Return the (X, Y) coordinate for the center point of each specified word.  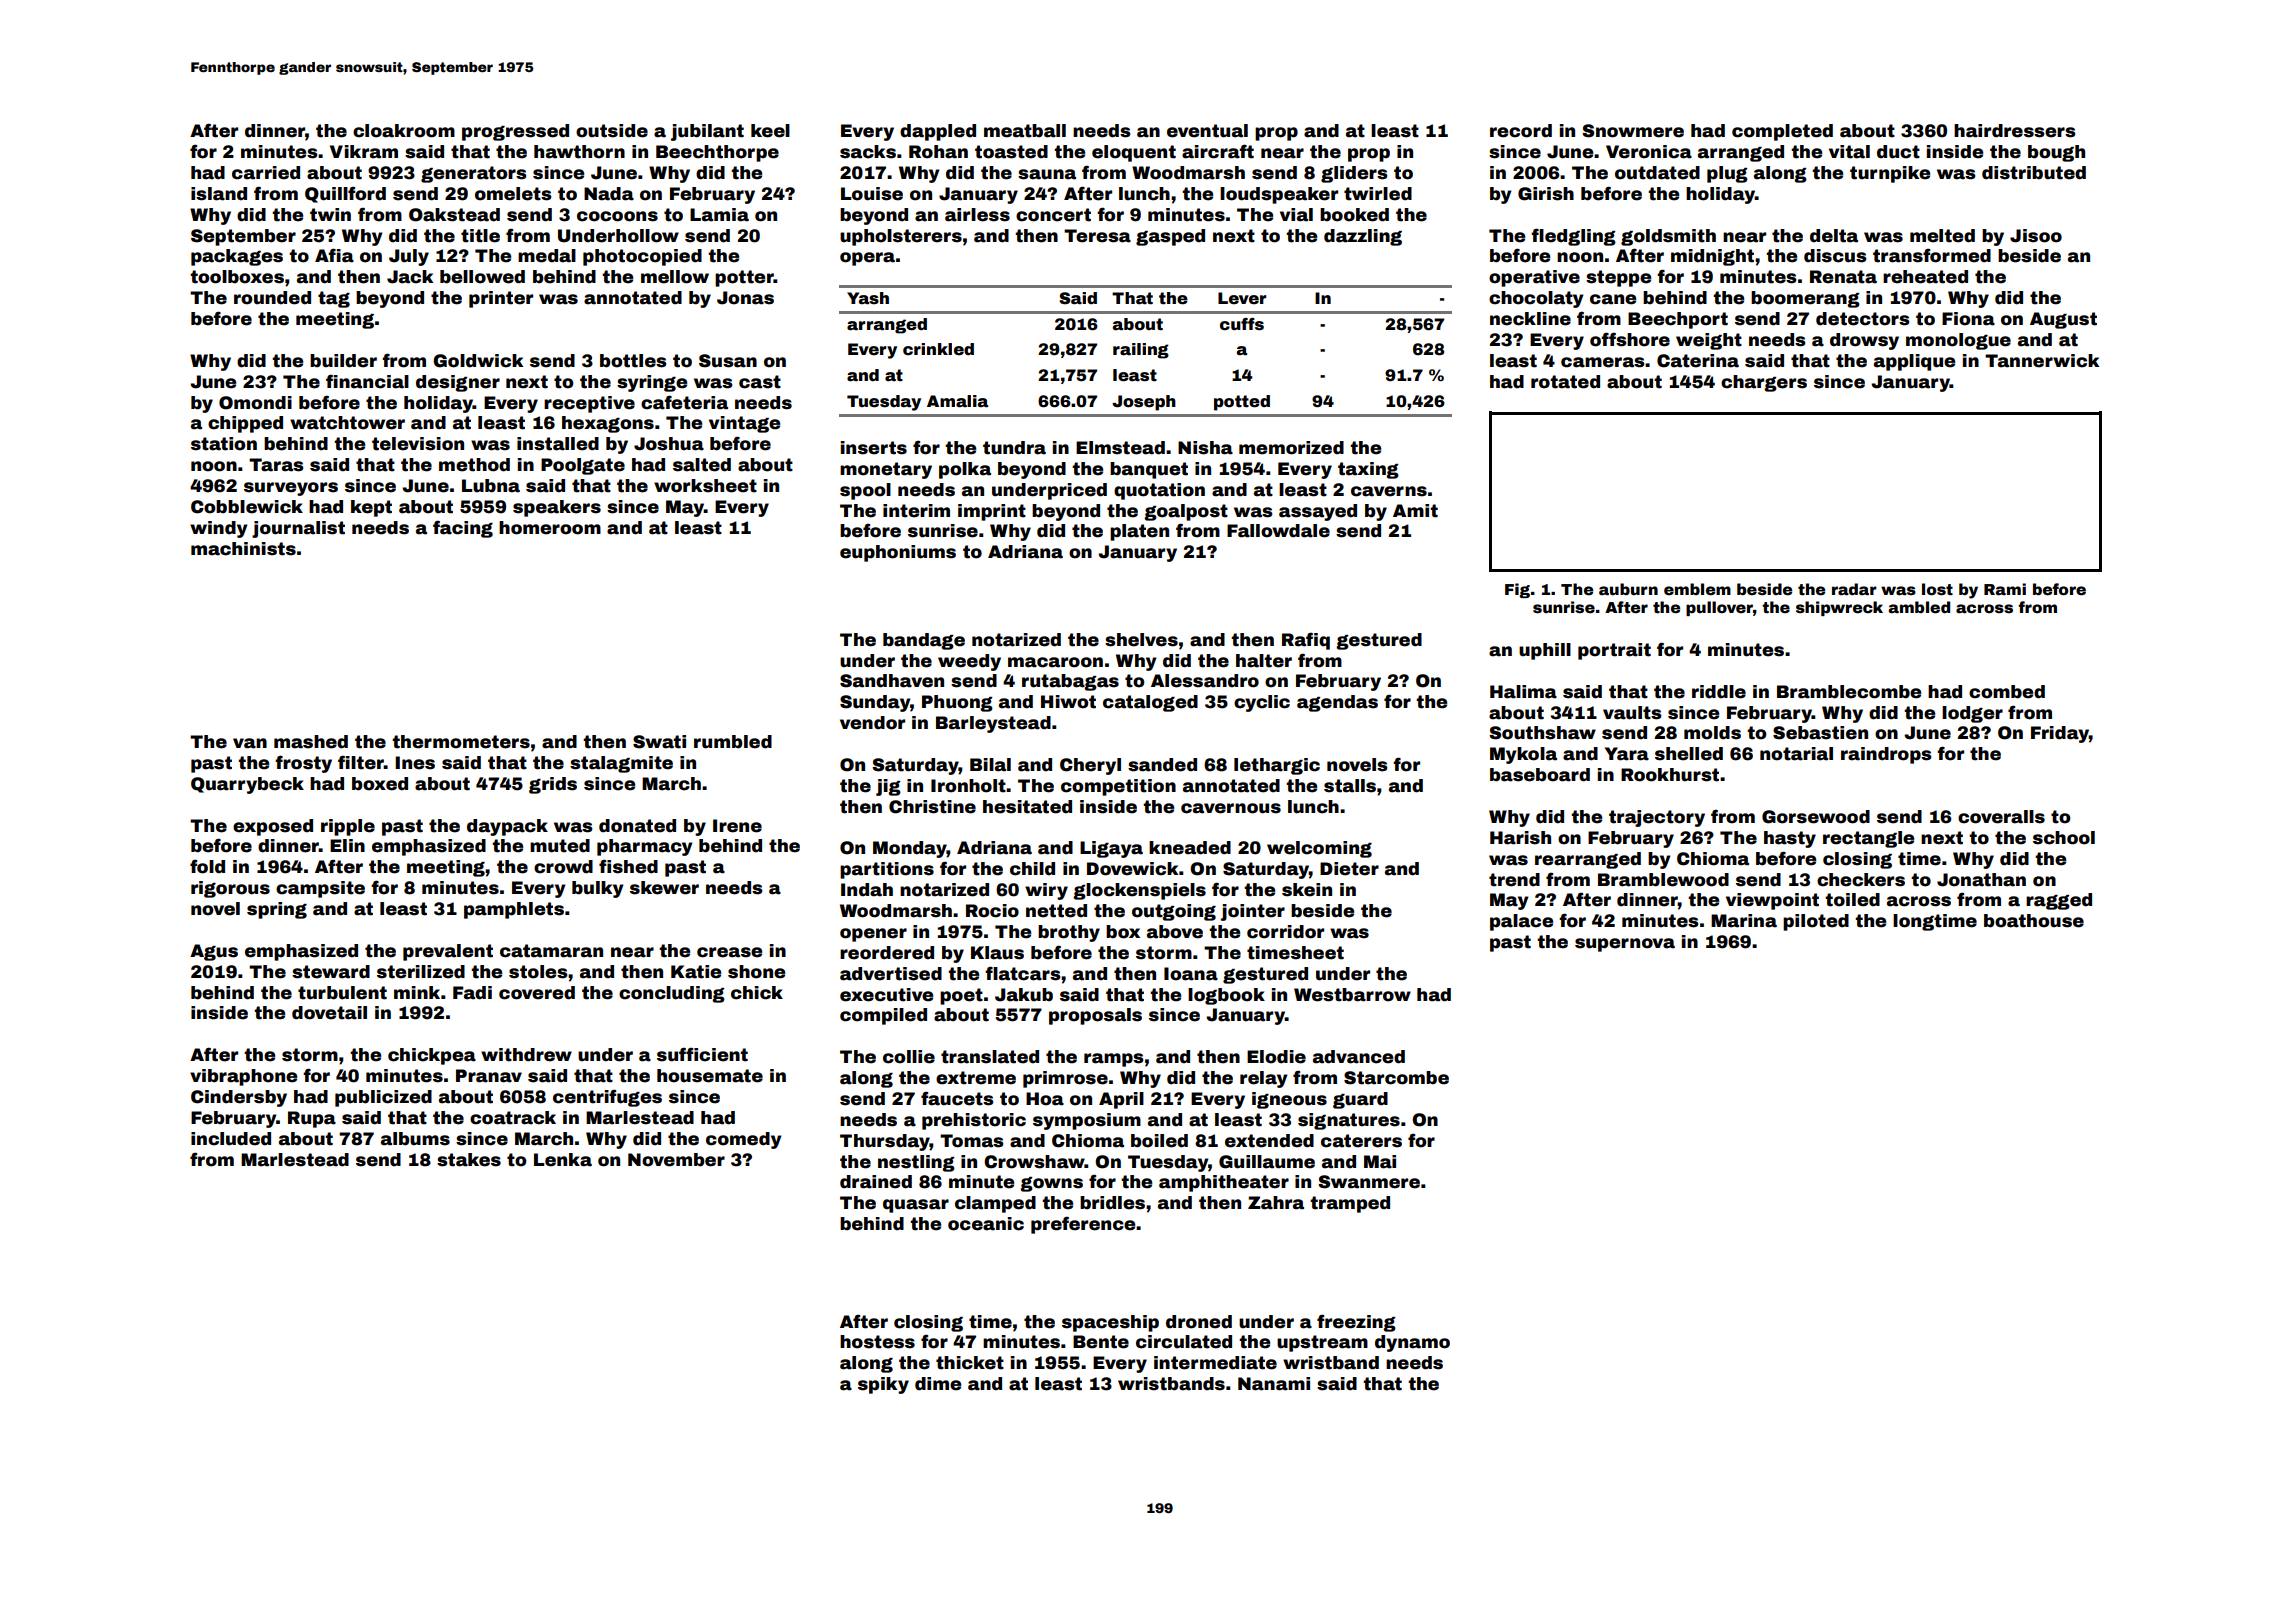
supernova (1625, 945)
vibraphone (243, 1077)
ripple (348, 827)
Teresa (1097, 236)
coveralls (2001, 817)
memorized (1291, 448)
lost (1937, 589)
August (2063, 320)
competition (1118, 787)
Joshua (669, 444)
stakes (469, 1160)
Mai (1380, 1162)
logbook (1226, 996)
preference (1083, 1225)
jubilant (707, 132)
